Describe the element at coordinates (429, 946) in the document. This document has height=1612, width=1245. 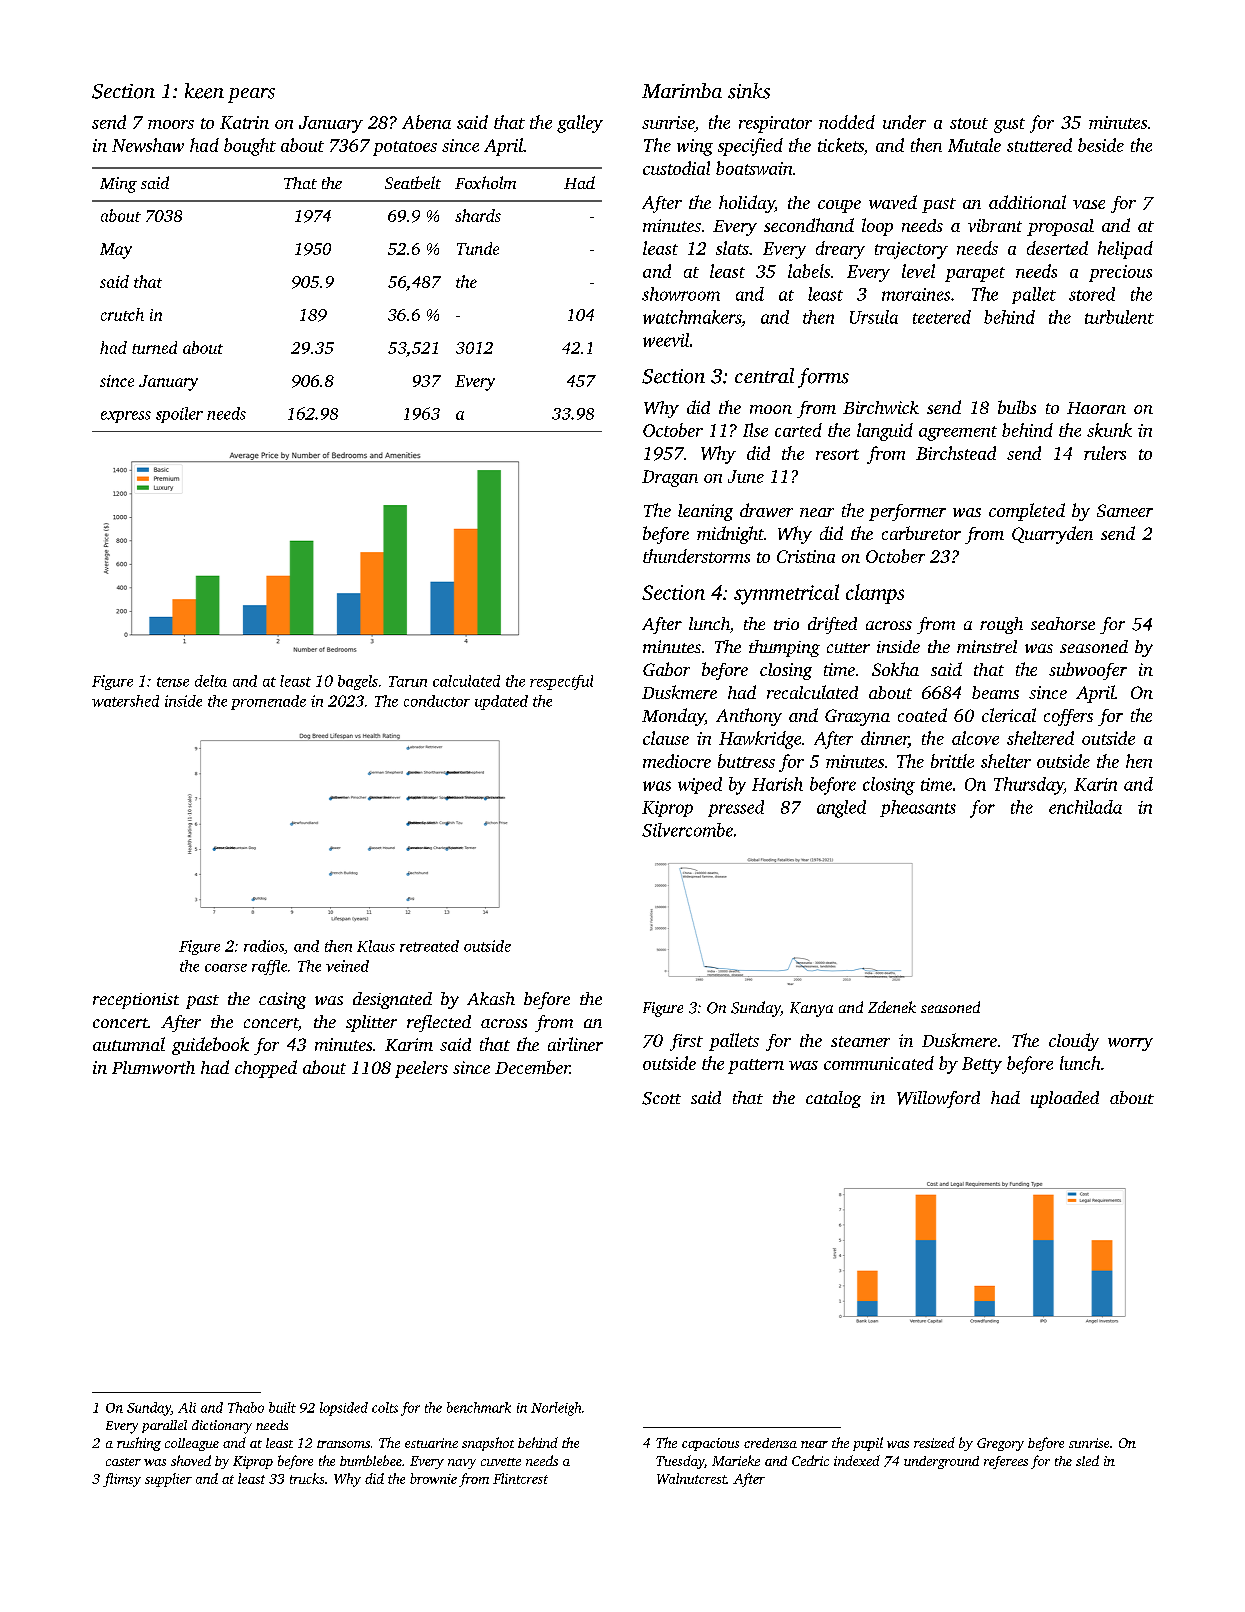
I see `retreated` at that location.
